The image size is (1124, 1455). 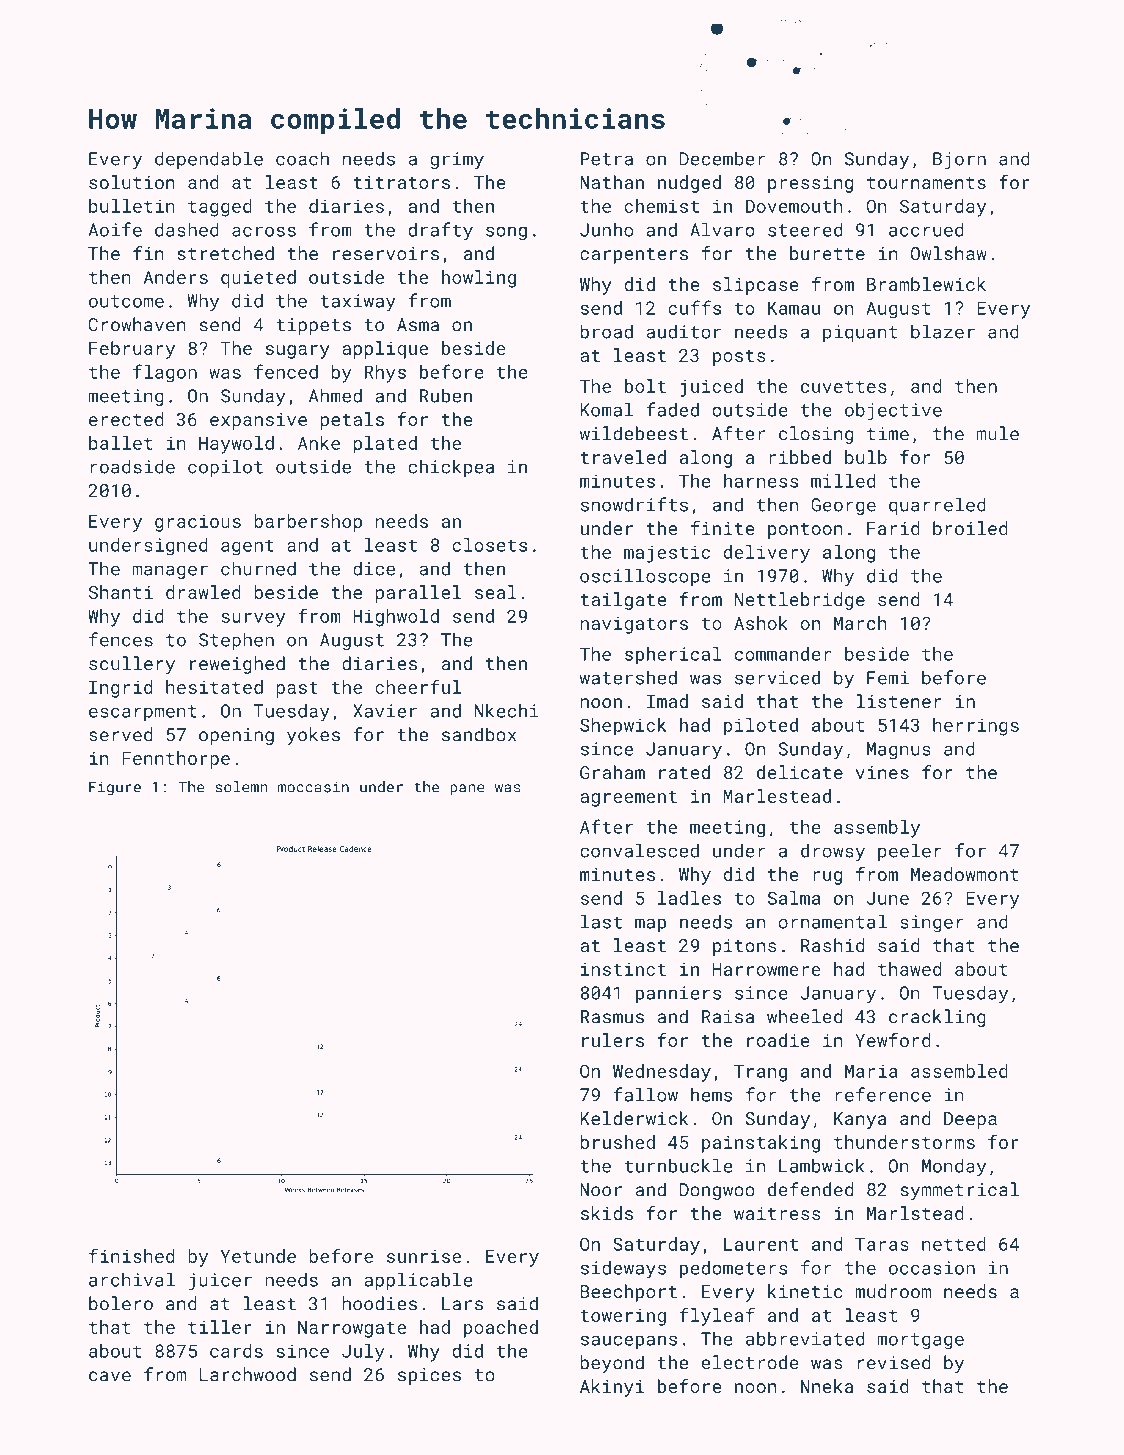 What do you see at coordinates (949, 253) in the screenshot?
I see `Owlshaw` at bounding box center [949, 253].
